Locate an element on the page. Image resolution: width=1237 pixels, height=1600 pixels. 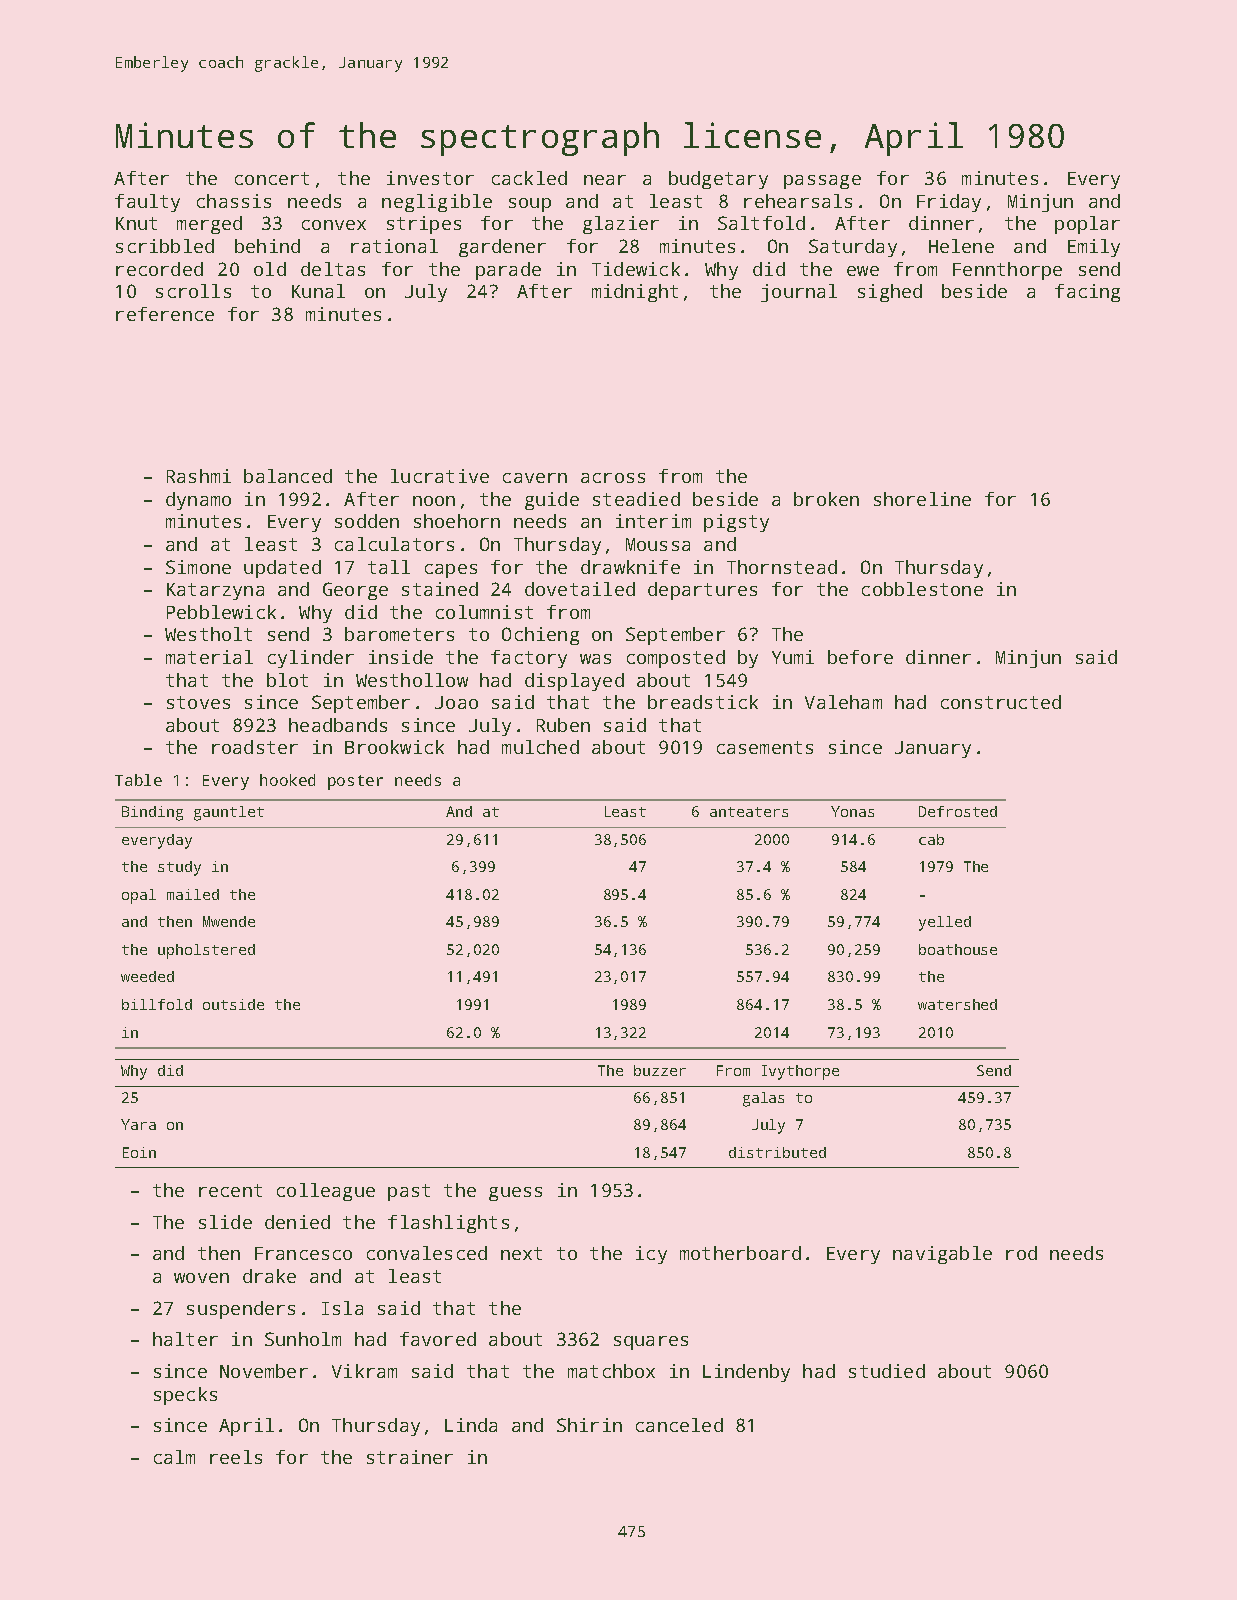
outside is located at coordinates (233, 1004).
